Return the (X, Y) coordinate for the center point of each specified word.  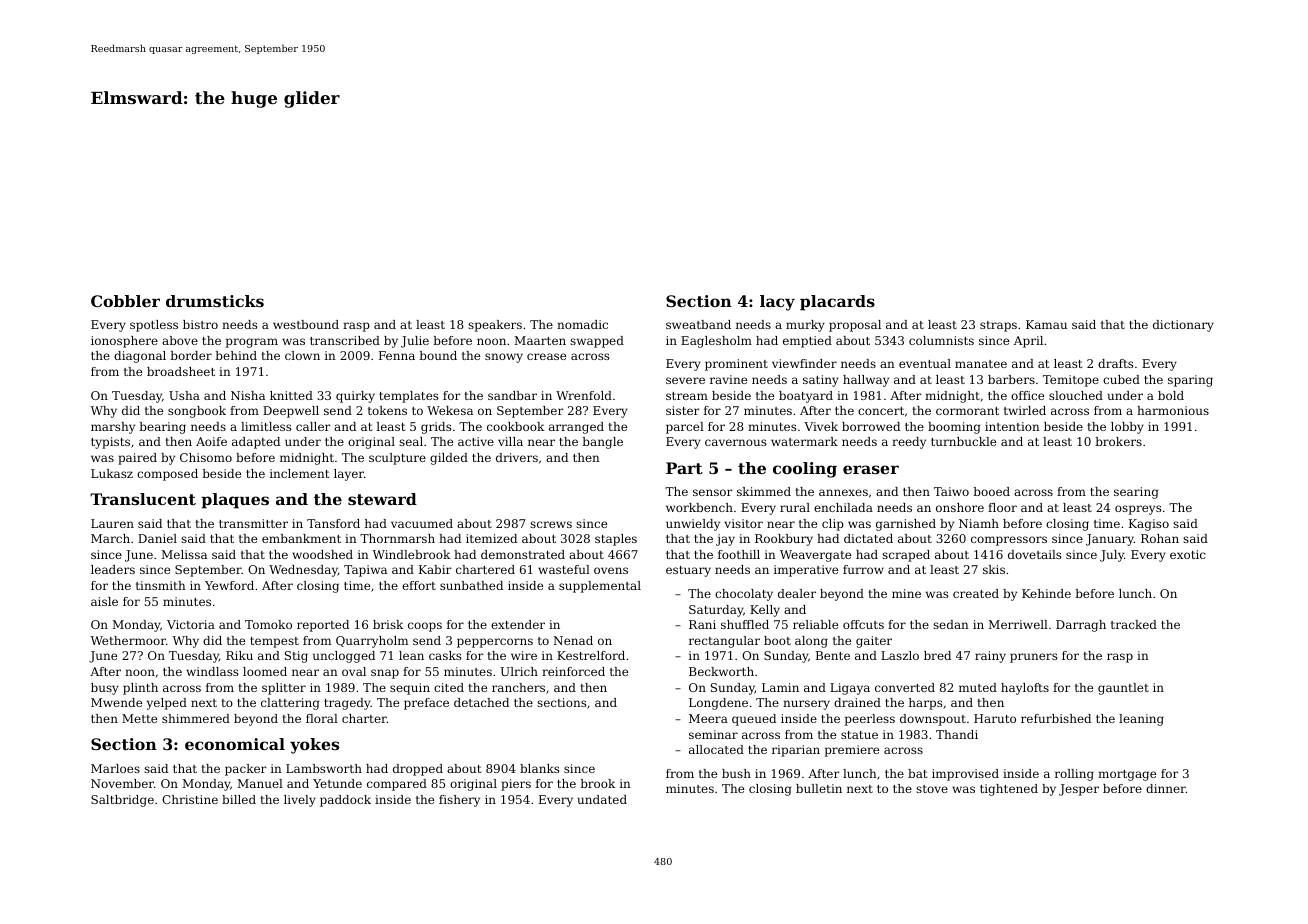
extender (518, 624)
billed (239, 799)
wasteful (564, 569)
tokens (387, 410)
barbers (1011, 379)
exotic (1187, 554)
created (976, 593)
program (252, 343)
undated (602, 799)
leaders (113, 569)
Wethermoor (128, 640)
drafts (1115, 363)
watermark (804, 441)
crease (546, 356)
